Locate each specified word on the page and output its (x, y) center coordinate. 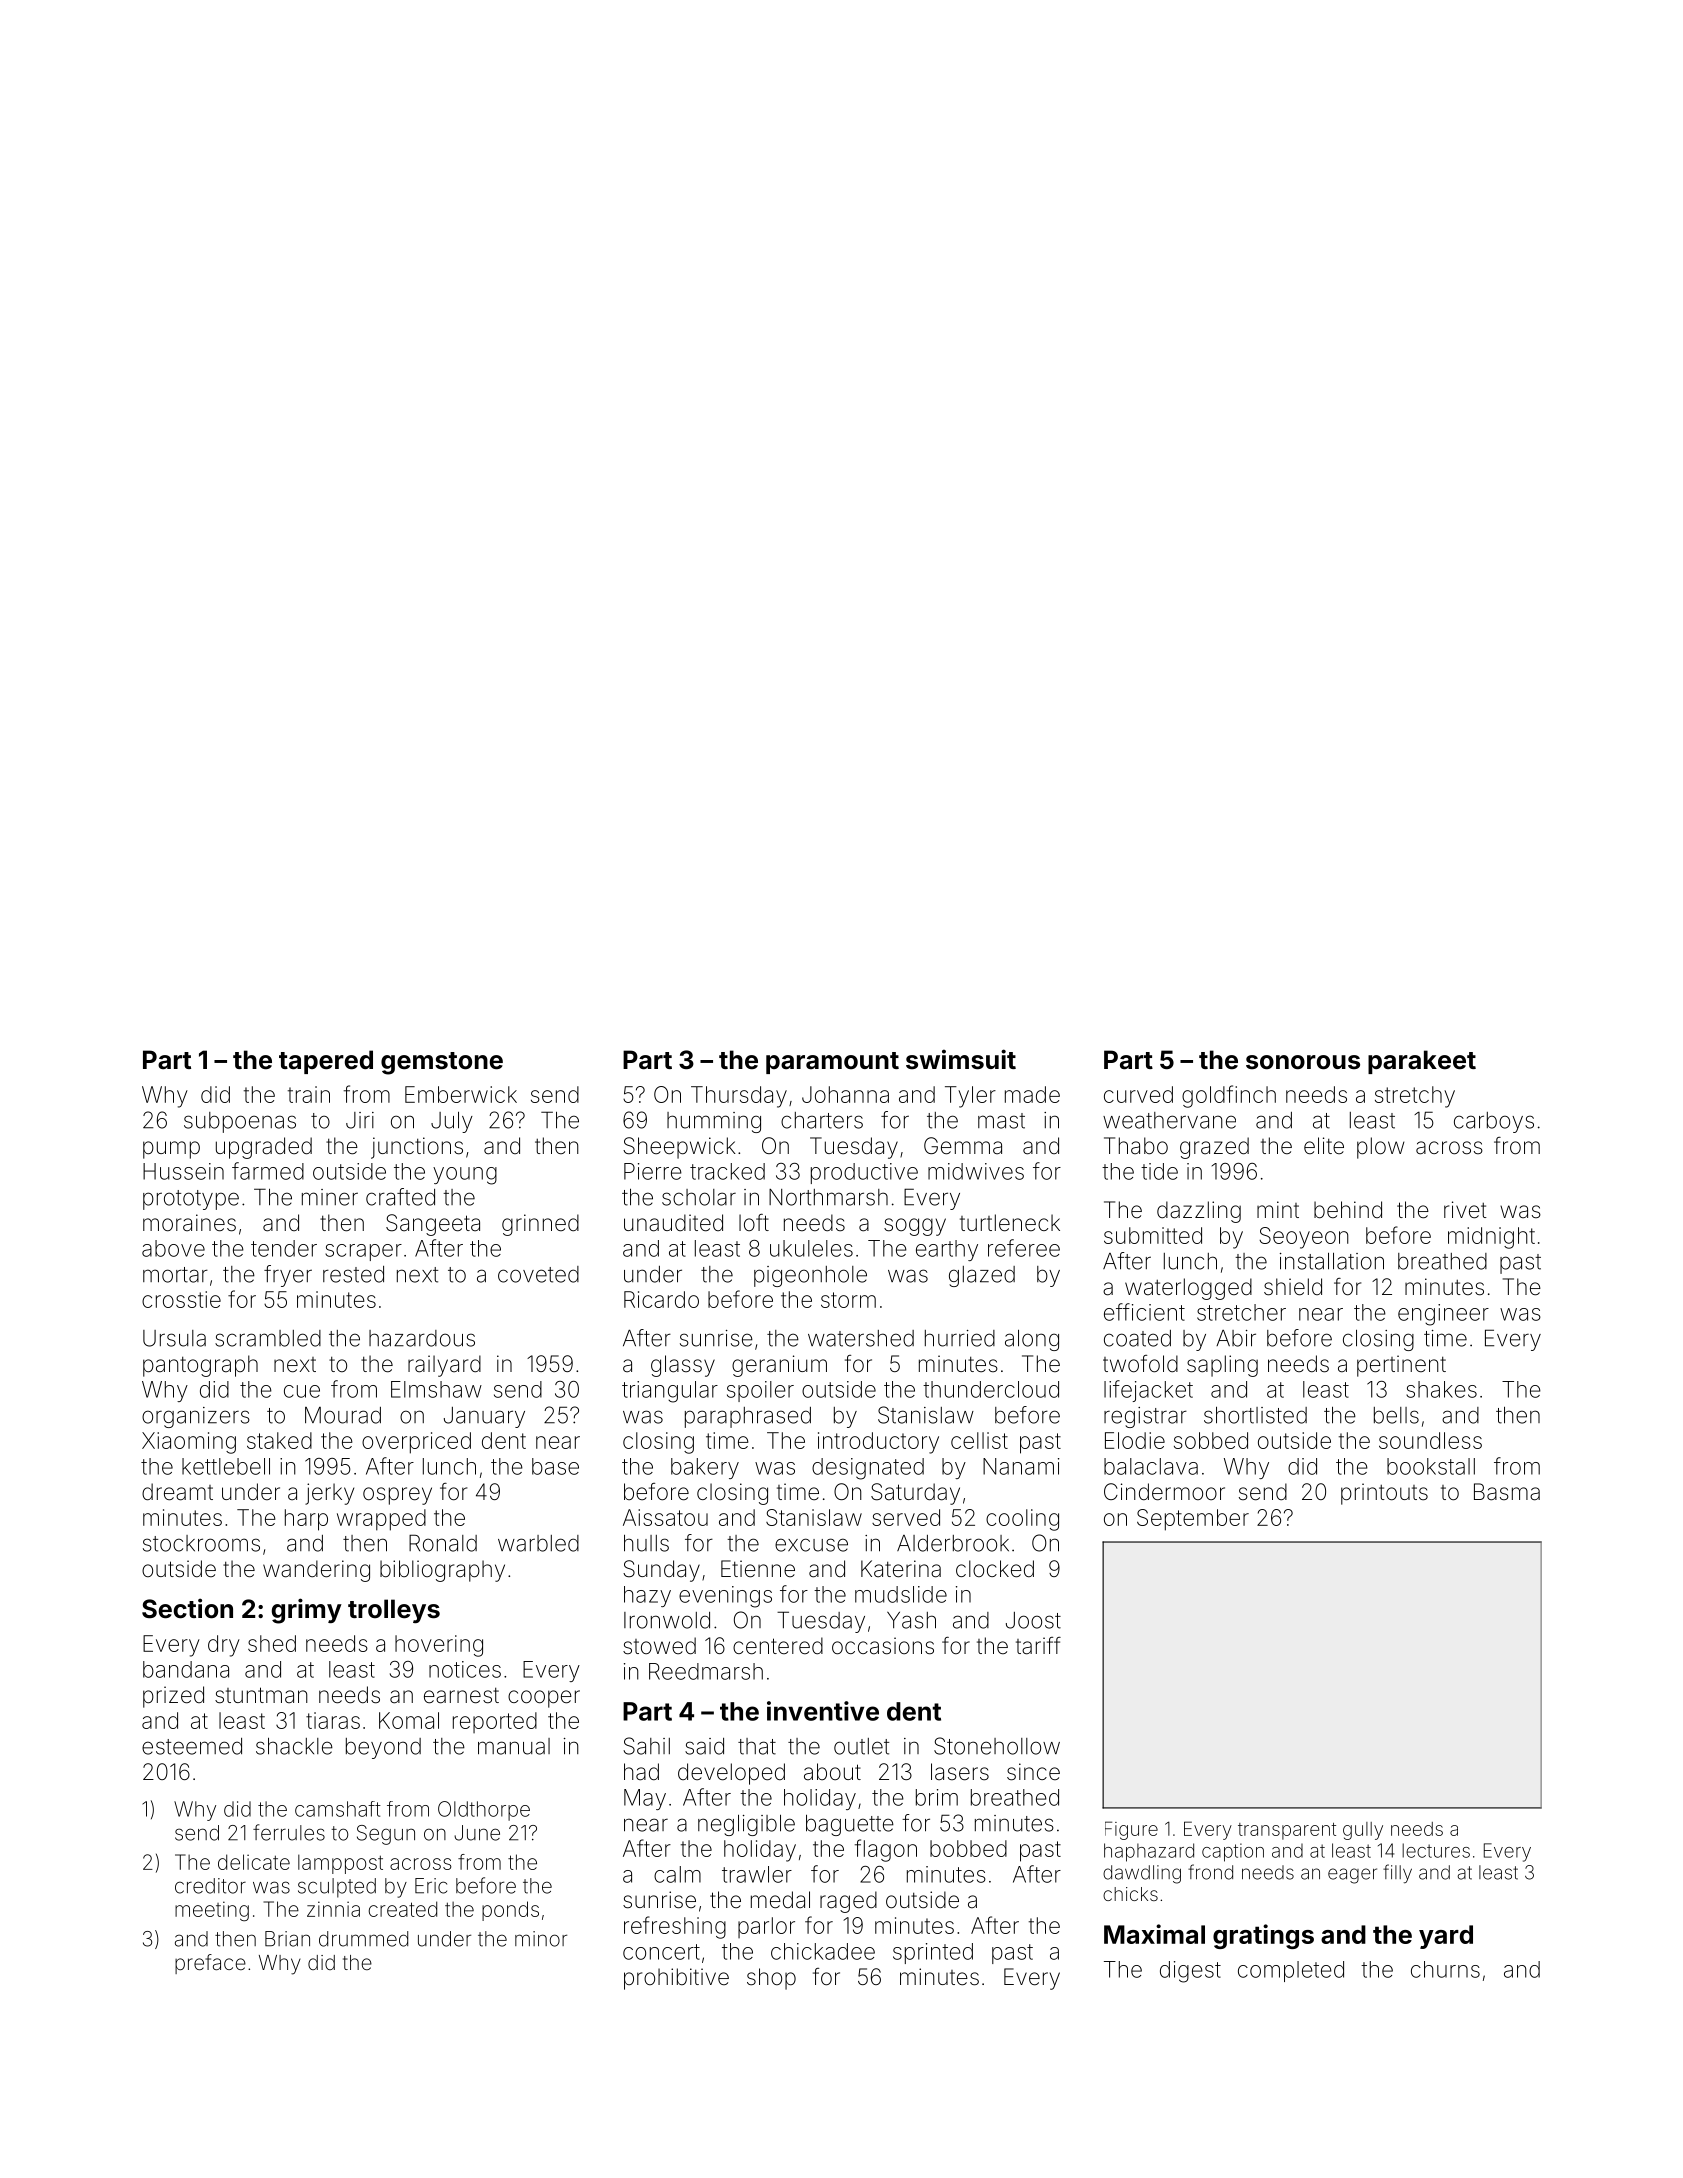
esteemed (192, 1746)
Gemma (963, 1146)
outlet (861, 1746)
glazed (982, 1276)
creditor (210, 1886)
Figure (1131, 1830)
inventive (823, 1711)
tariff (1038, 1646)
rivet (1465, 1210)
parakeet (1422, 1062)
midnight (1491, 1238)
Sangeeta (433, 1225)
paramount (832, 1063)
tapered (326, 1062)
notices (465, 1669)
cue (302, 1391)
